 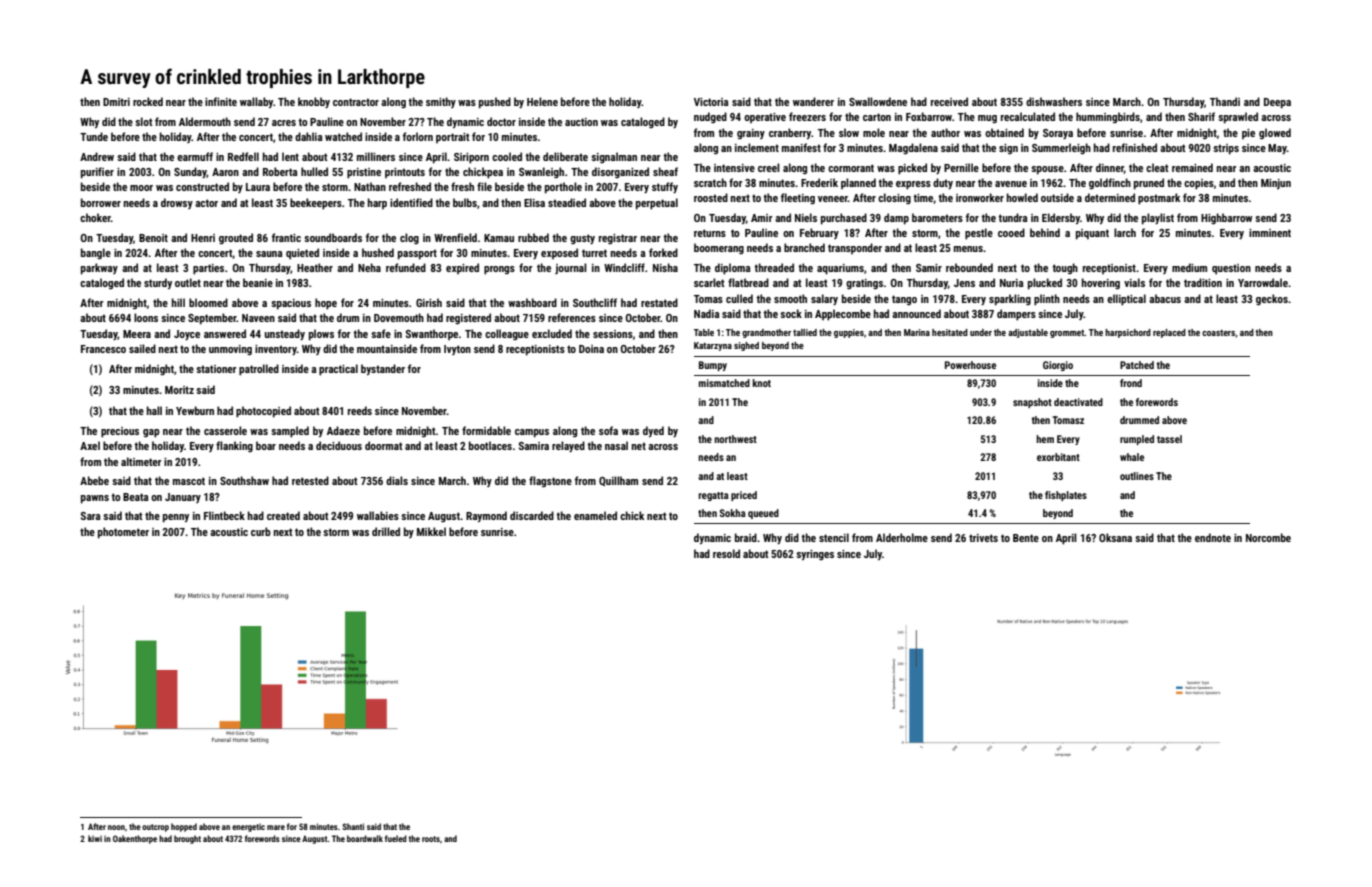 What do you see at coordinates (116, 102) in the document?
I see `Dmitri` at bounding box center [116, 102].
